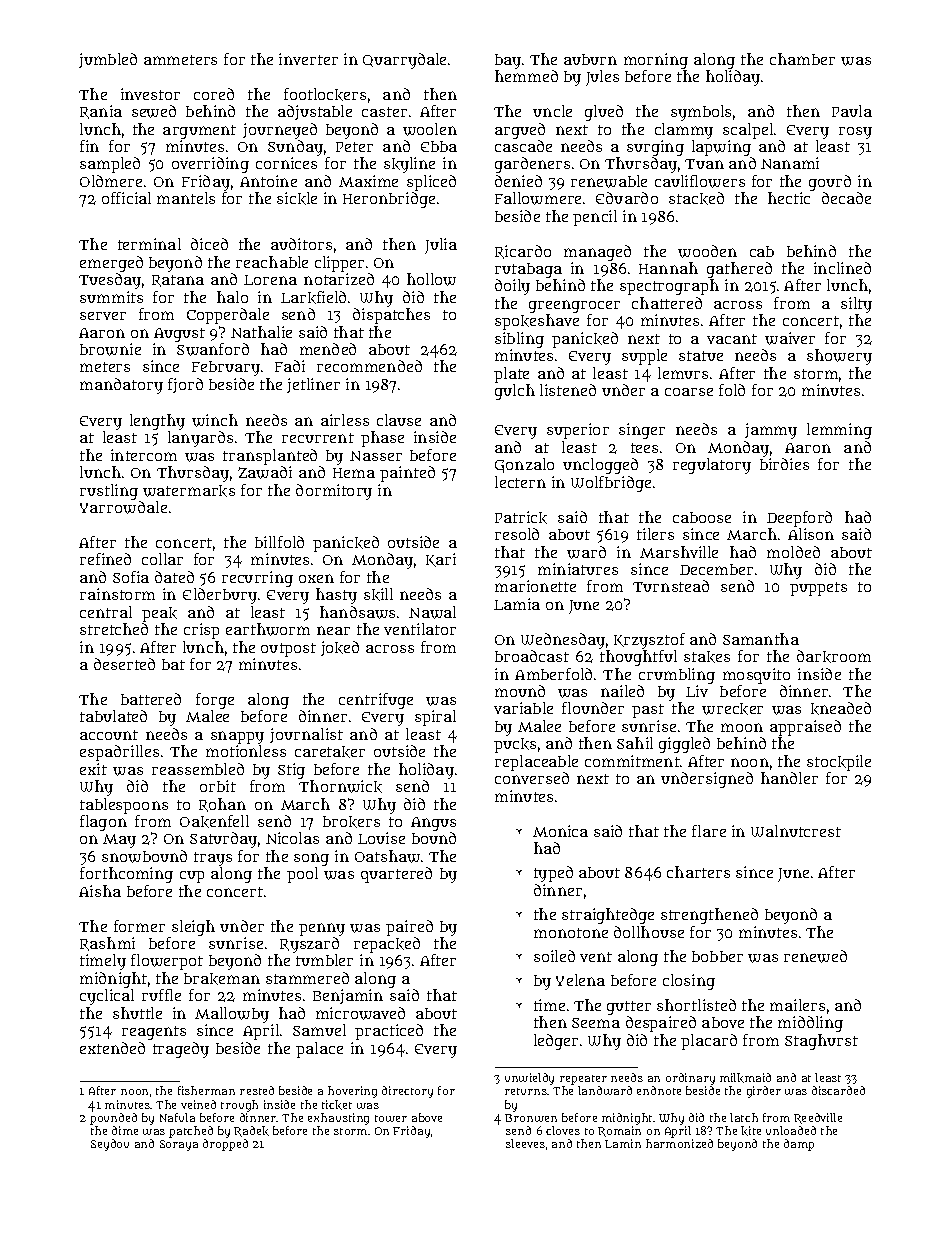  What do you see at coordinates (745, 1078) in the document?
I see `milkmaid` at bounding box center [745, 1078].
